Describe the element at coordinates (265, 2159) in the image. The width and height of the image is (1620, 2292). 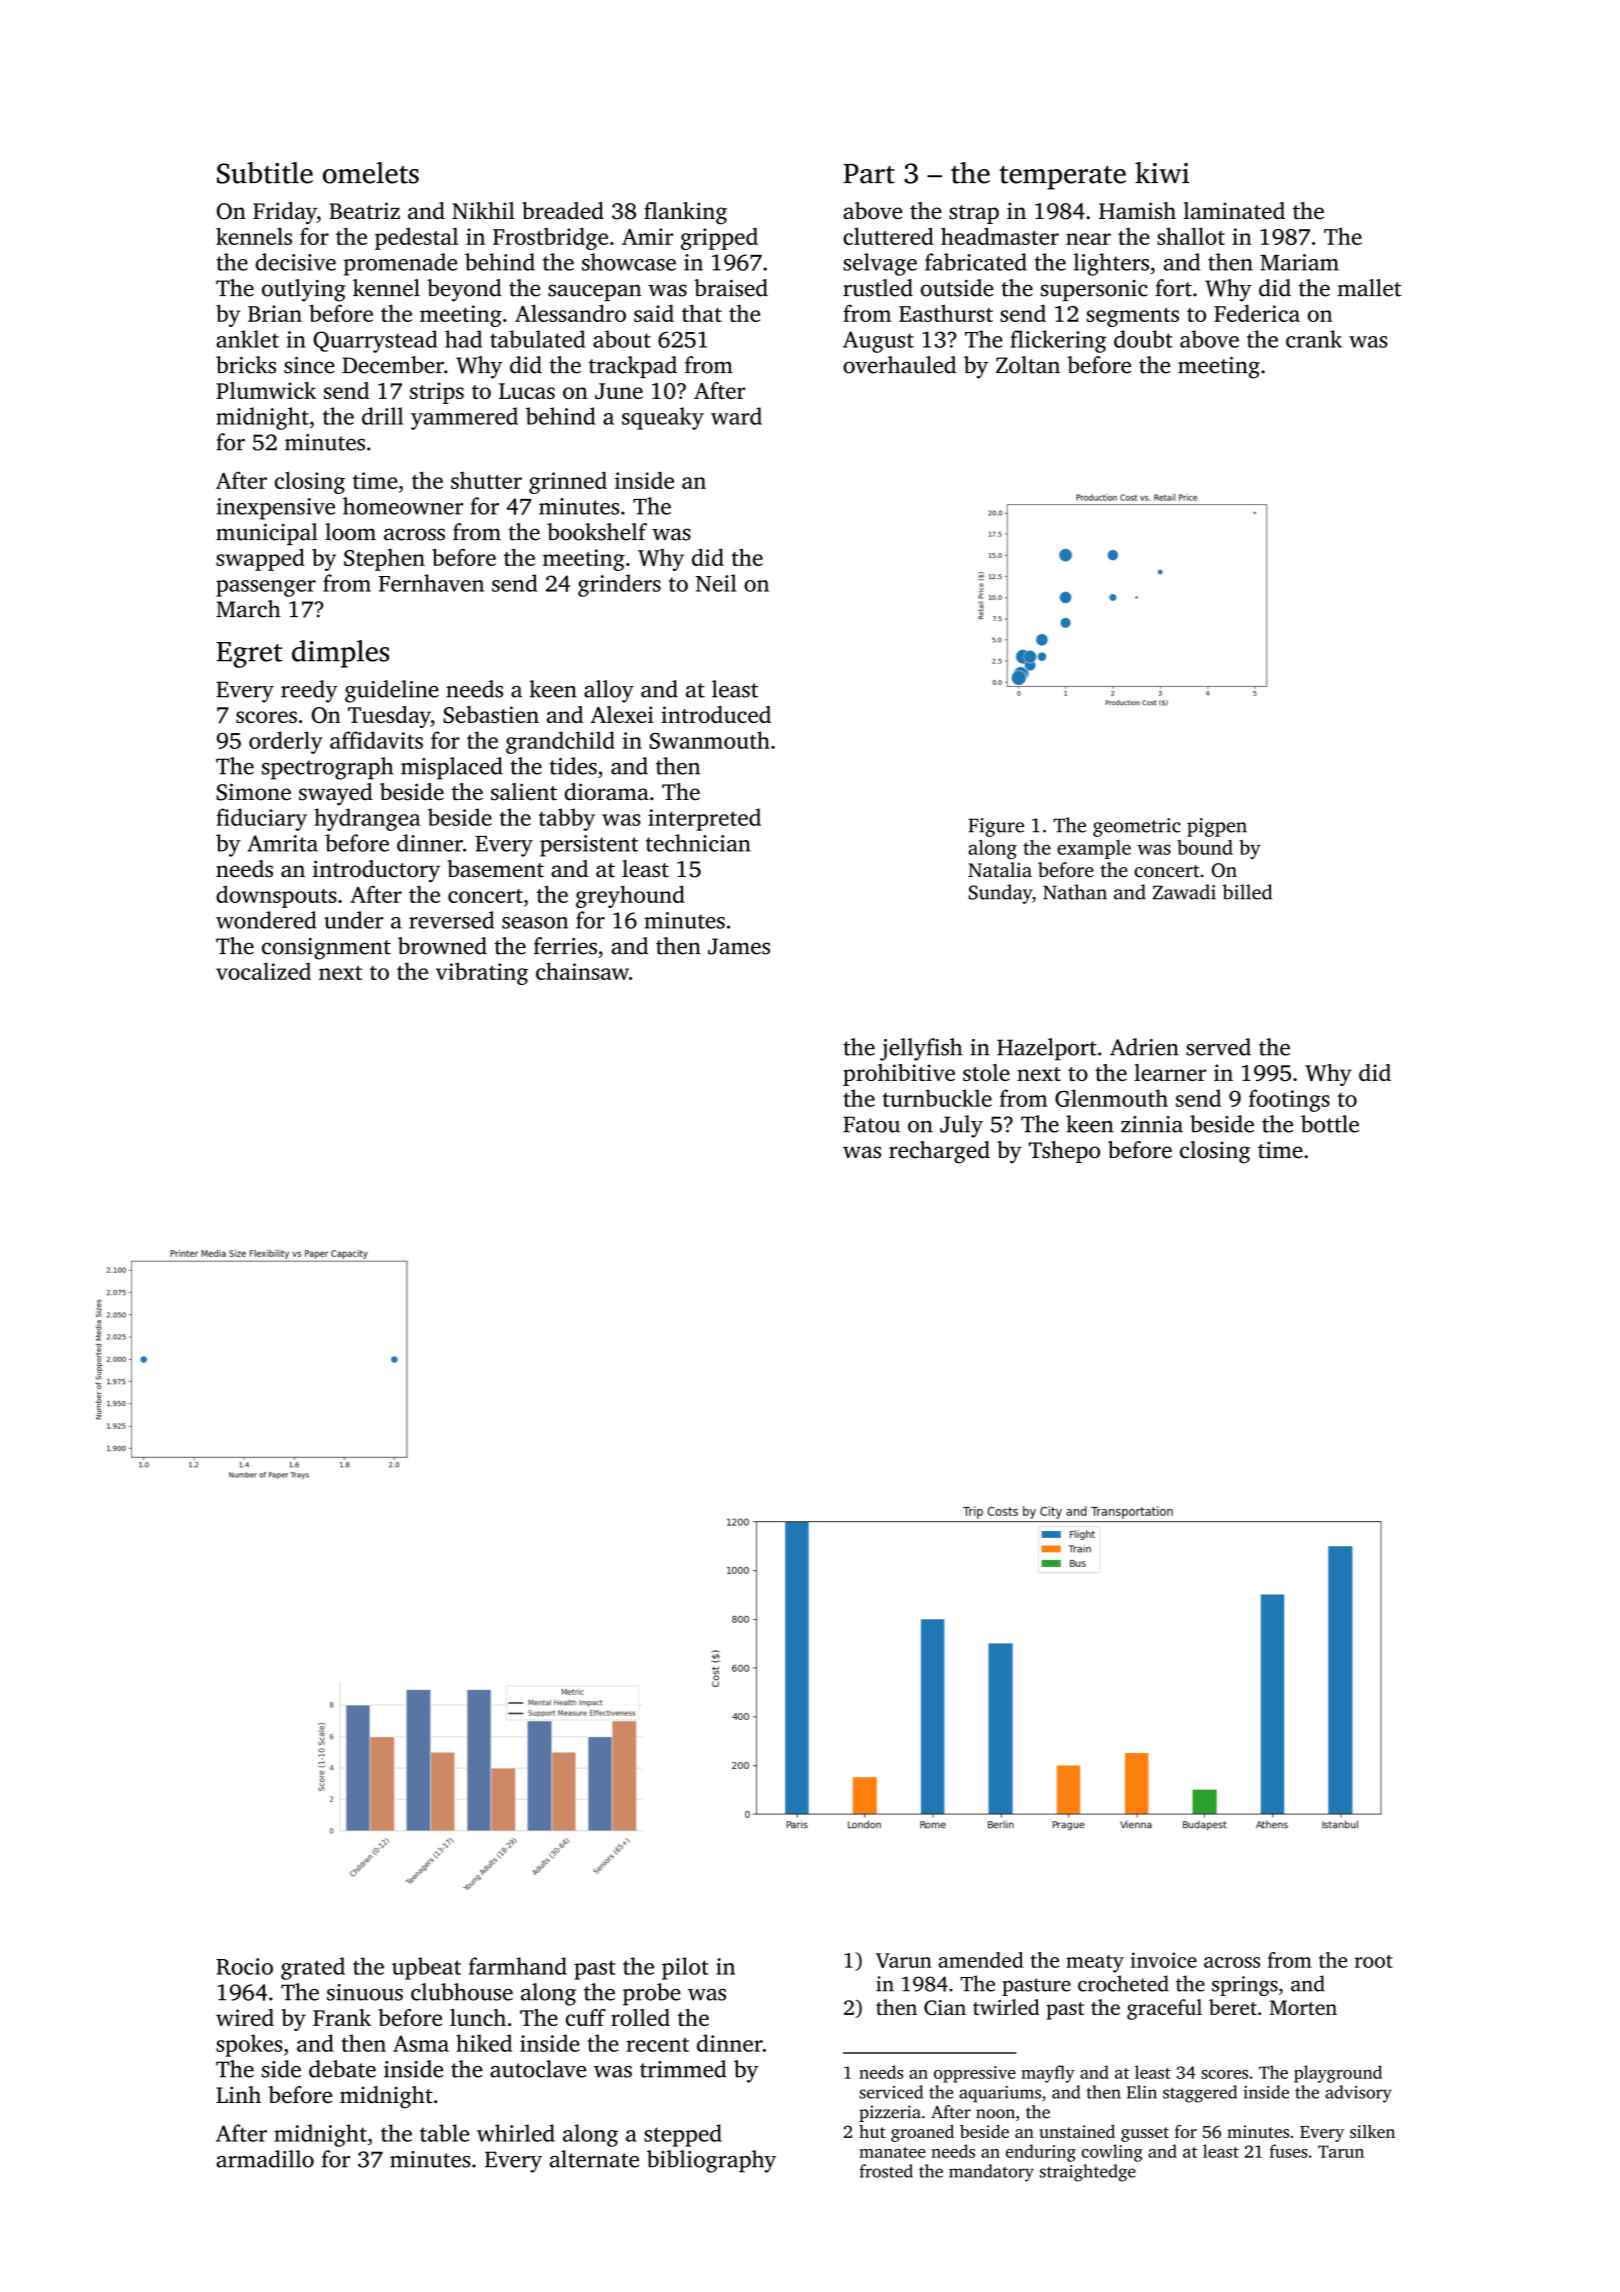
I see `armadillo` at that location.
